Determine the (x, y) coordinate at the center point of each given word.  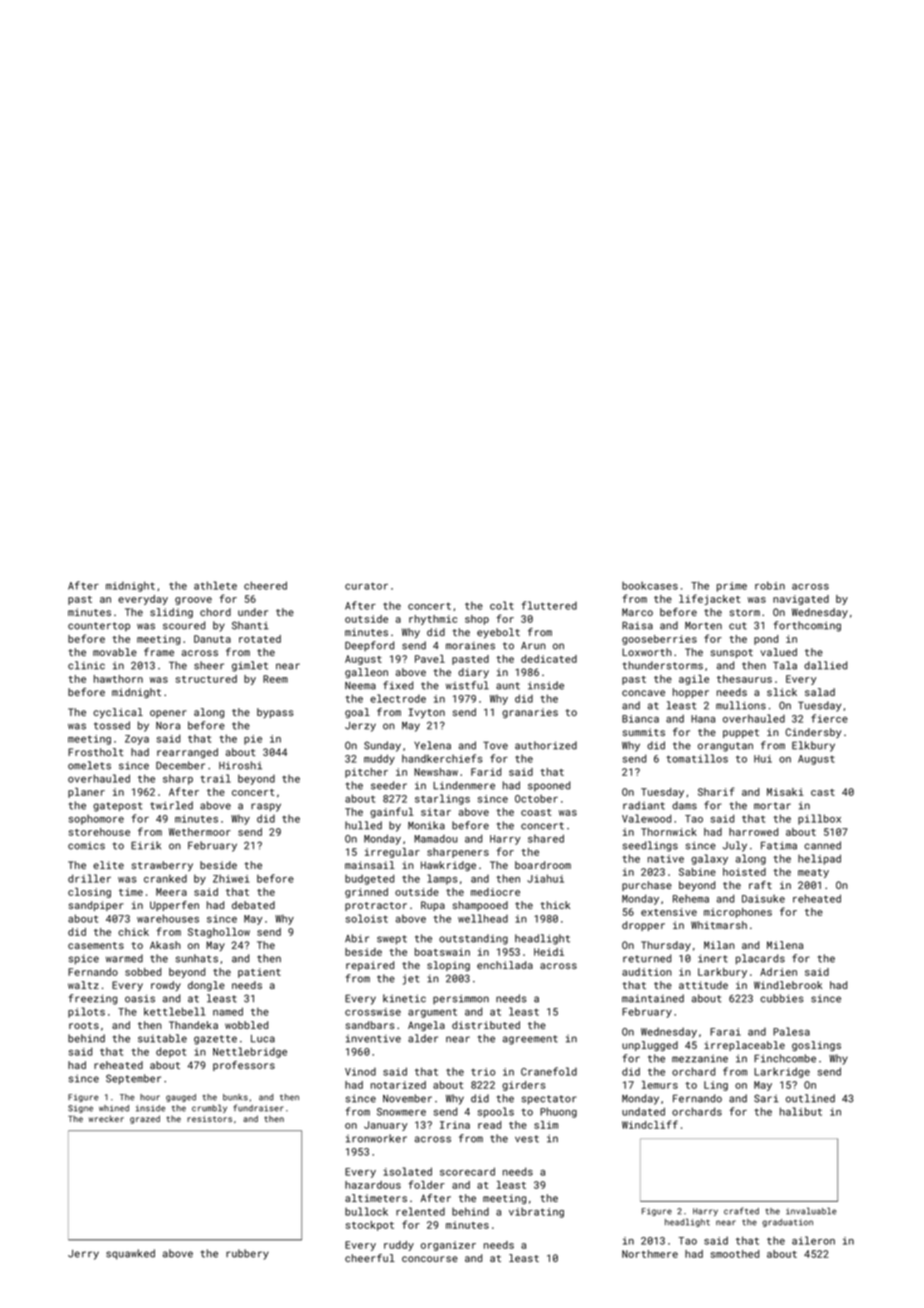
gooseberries (659, 640)
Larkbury (722, 973)
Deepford (369, 646)
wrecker (106, 1118)
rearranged (187, 753)
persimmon (461, 999)
